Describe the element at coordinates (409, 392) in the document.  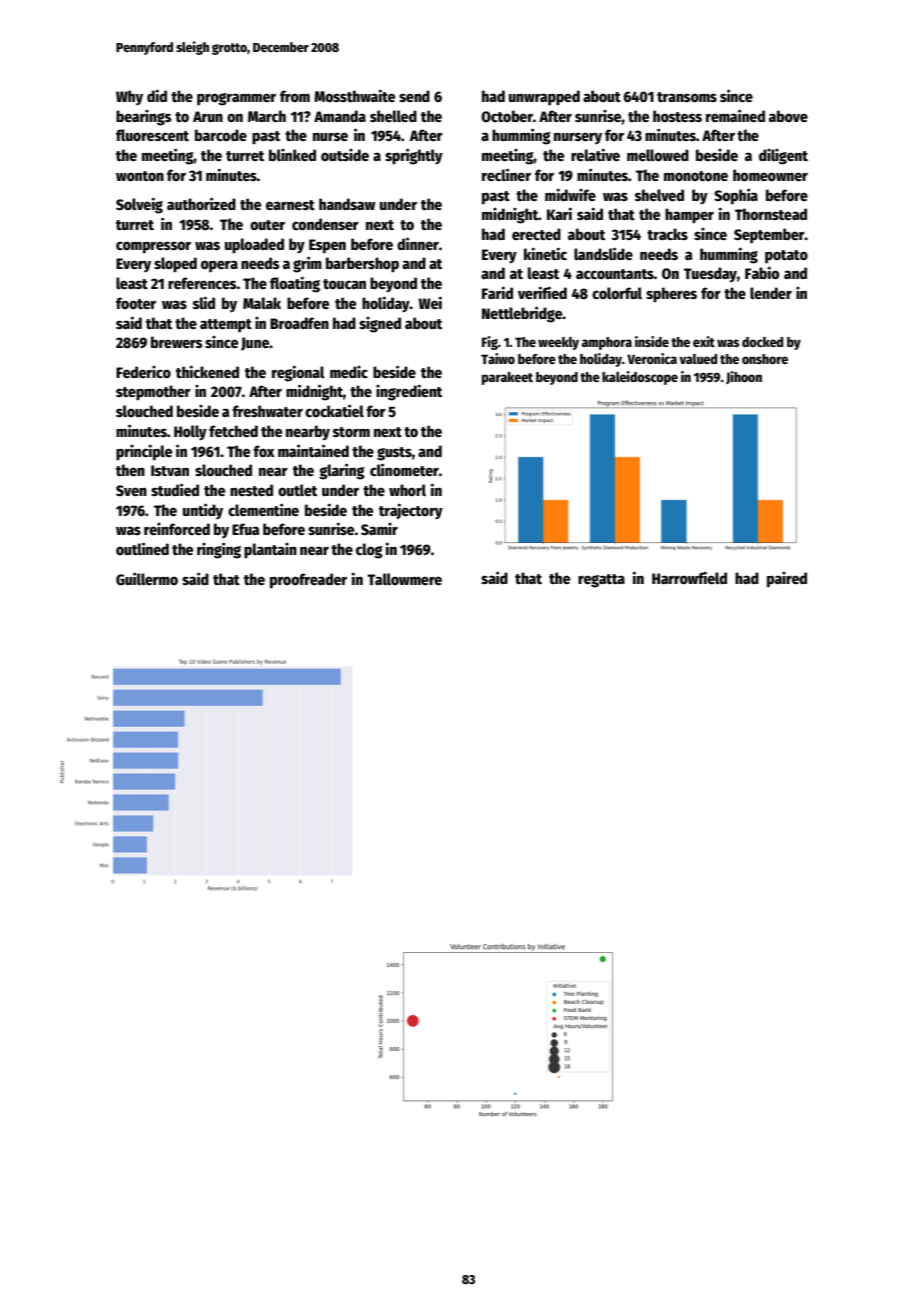
I see `ingredient` at that location.
